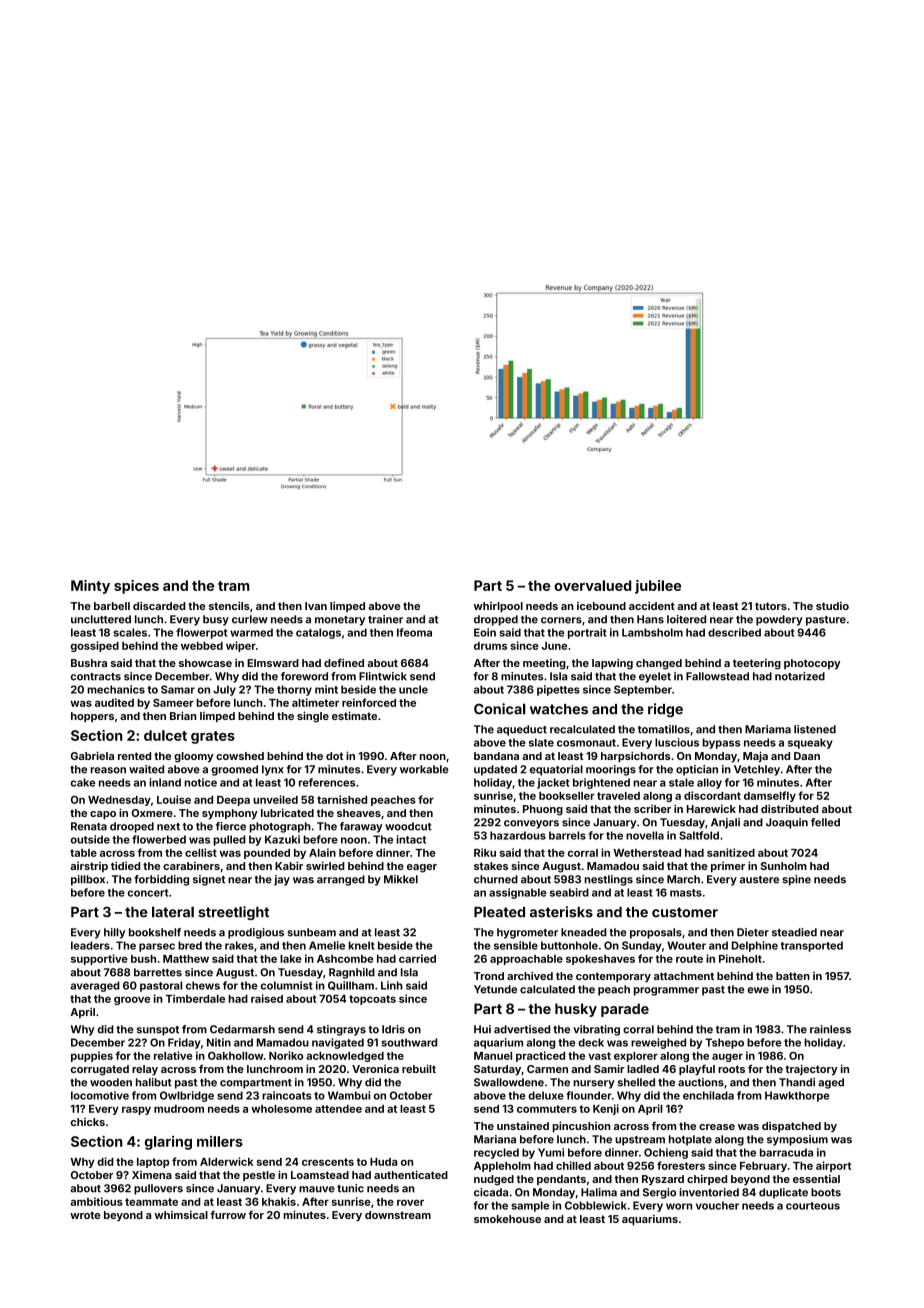 Image resolution: width=924 pixels, height=1308 pixels. I want to click on worn, so click(679, 1206).
